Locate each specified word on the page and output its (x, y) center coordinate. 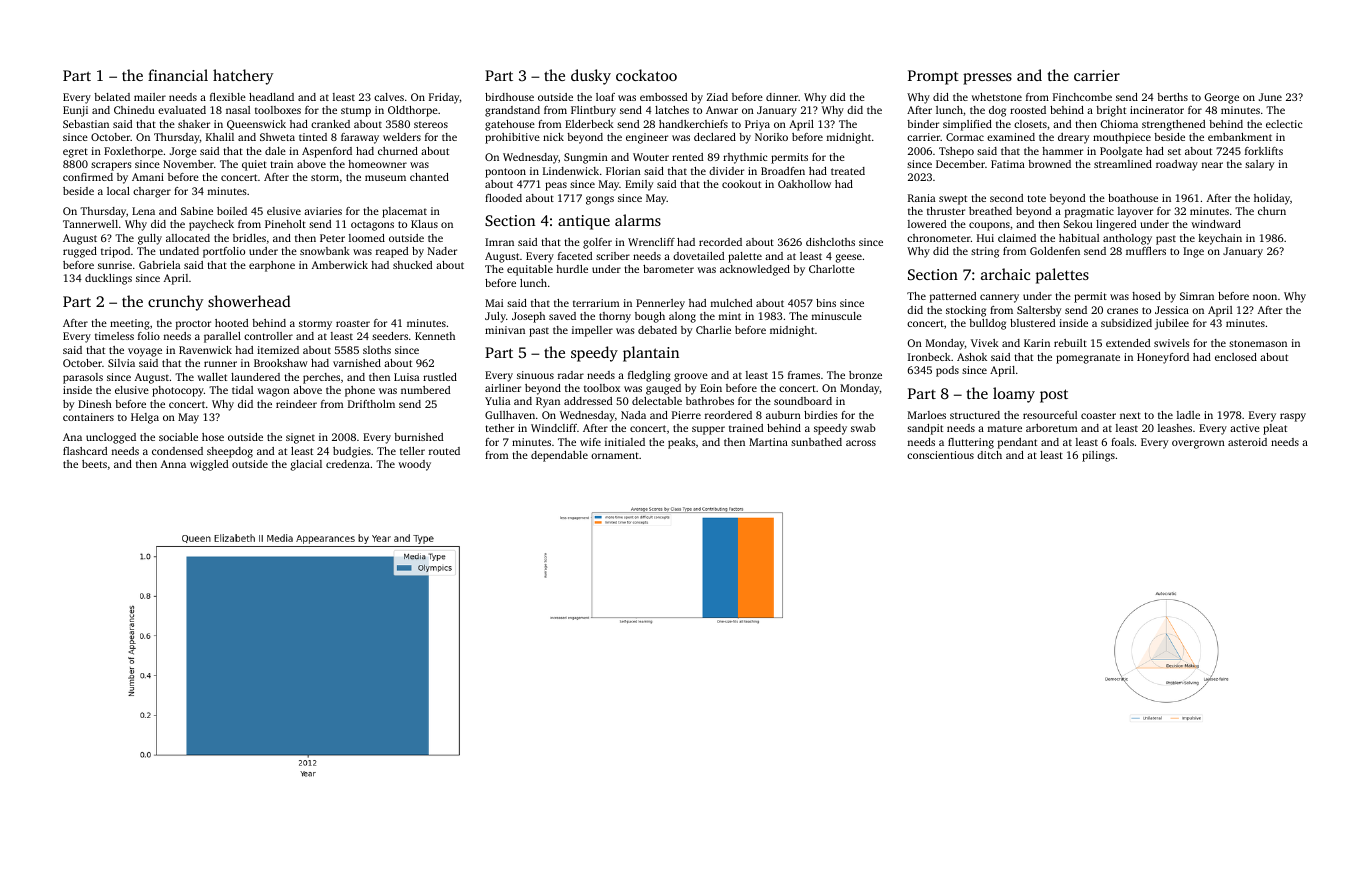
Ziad (717, 97)
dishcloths (830, 242)
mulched (732, 303)
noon (1265, 297)
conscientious (940, 455)
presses (987, 79)
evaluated (182, 110)
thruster (946, 211)
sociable (178, 437)
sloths (377, 350)
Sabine (197, 211)
